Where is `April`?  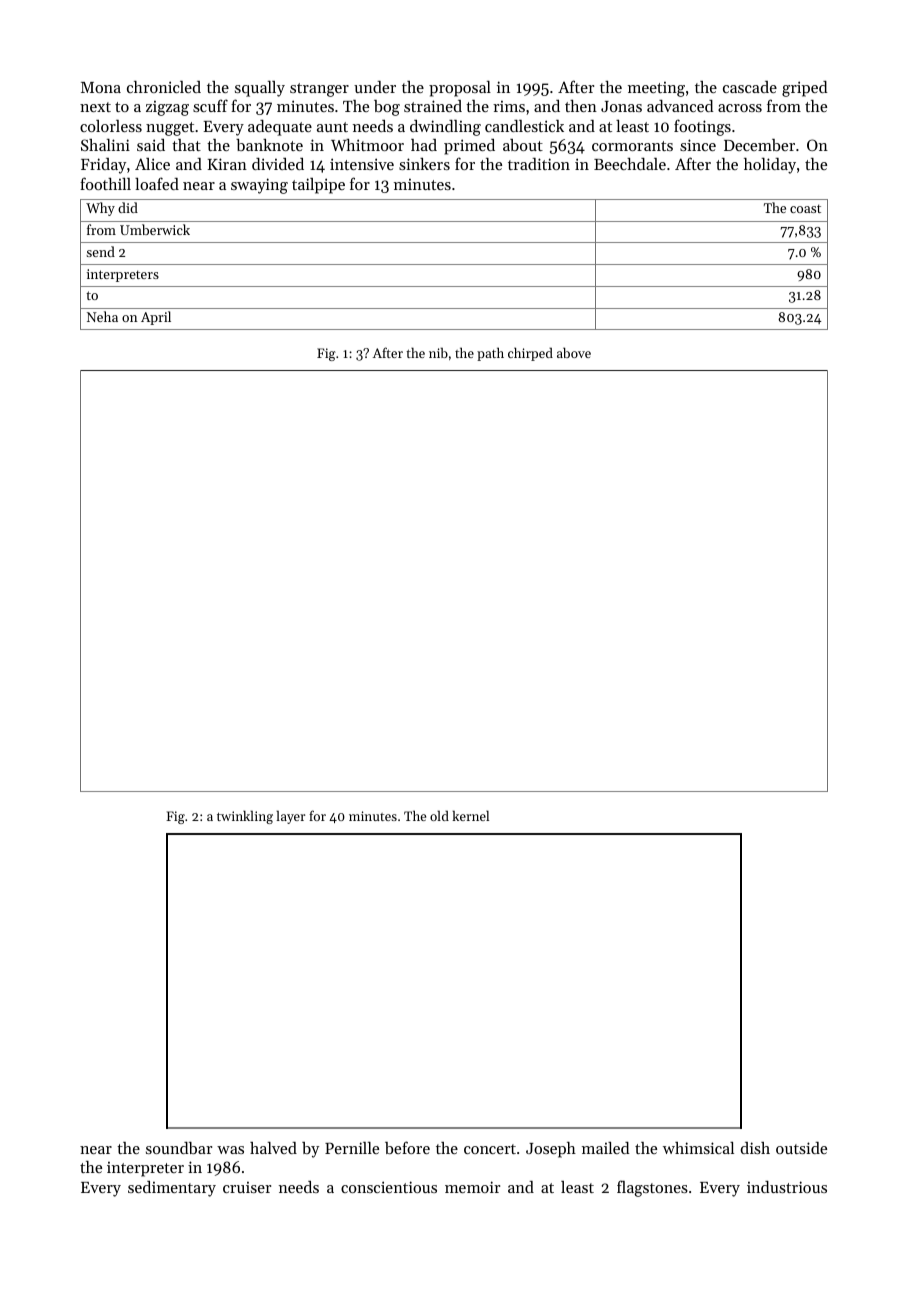 April is located at coordinates (156, 318).
